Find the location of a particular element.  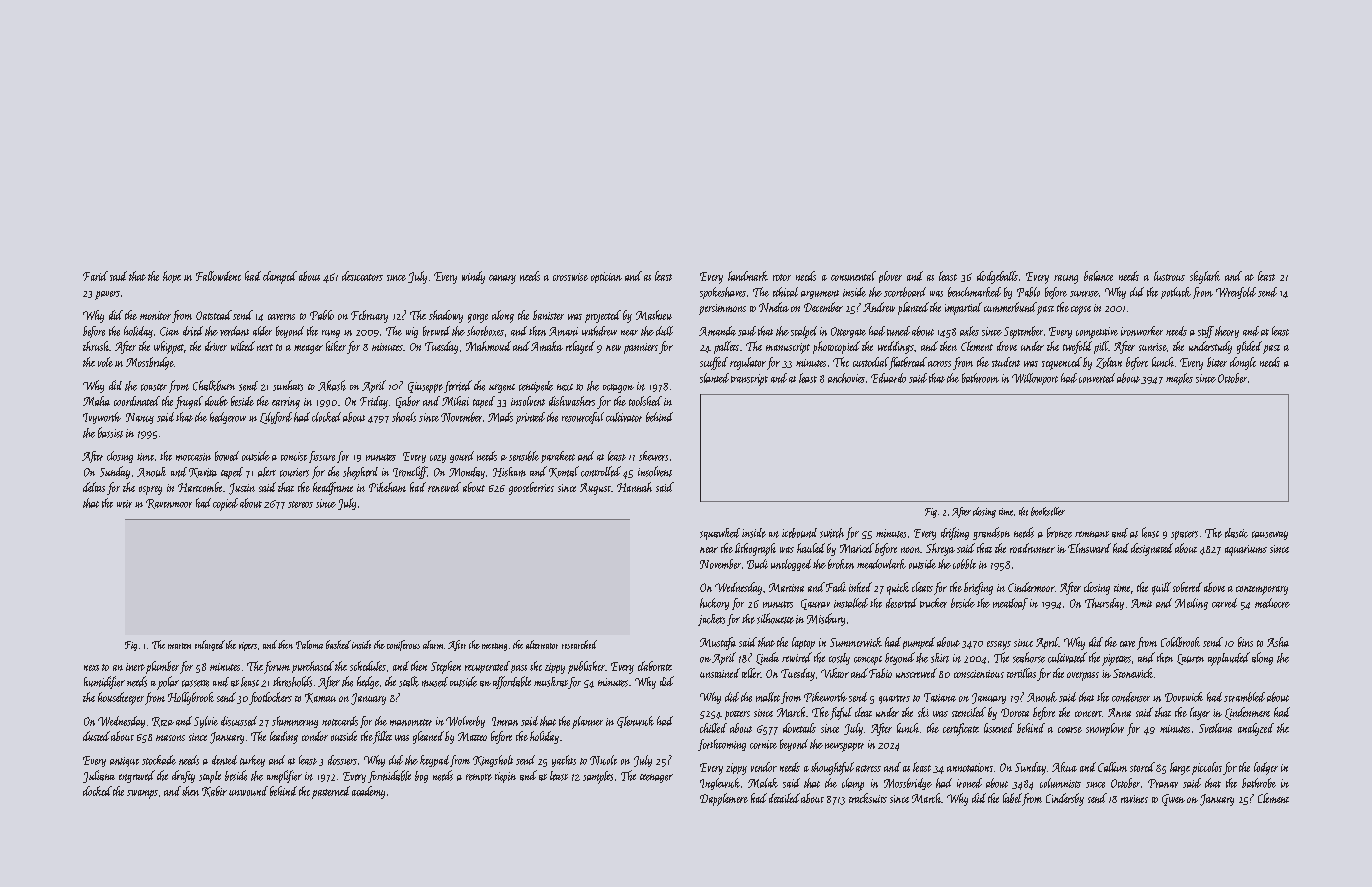

overpass is located at coordinates (1083, 676).
